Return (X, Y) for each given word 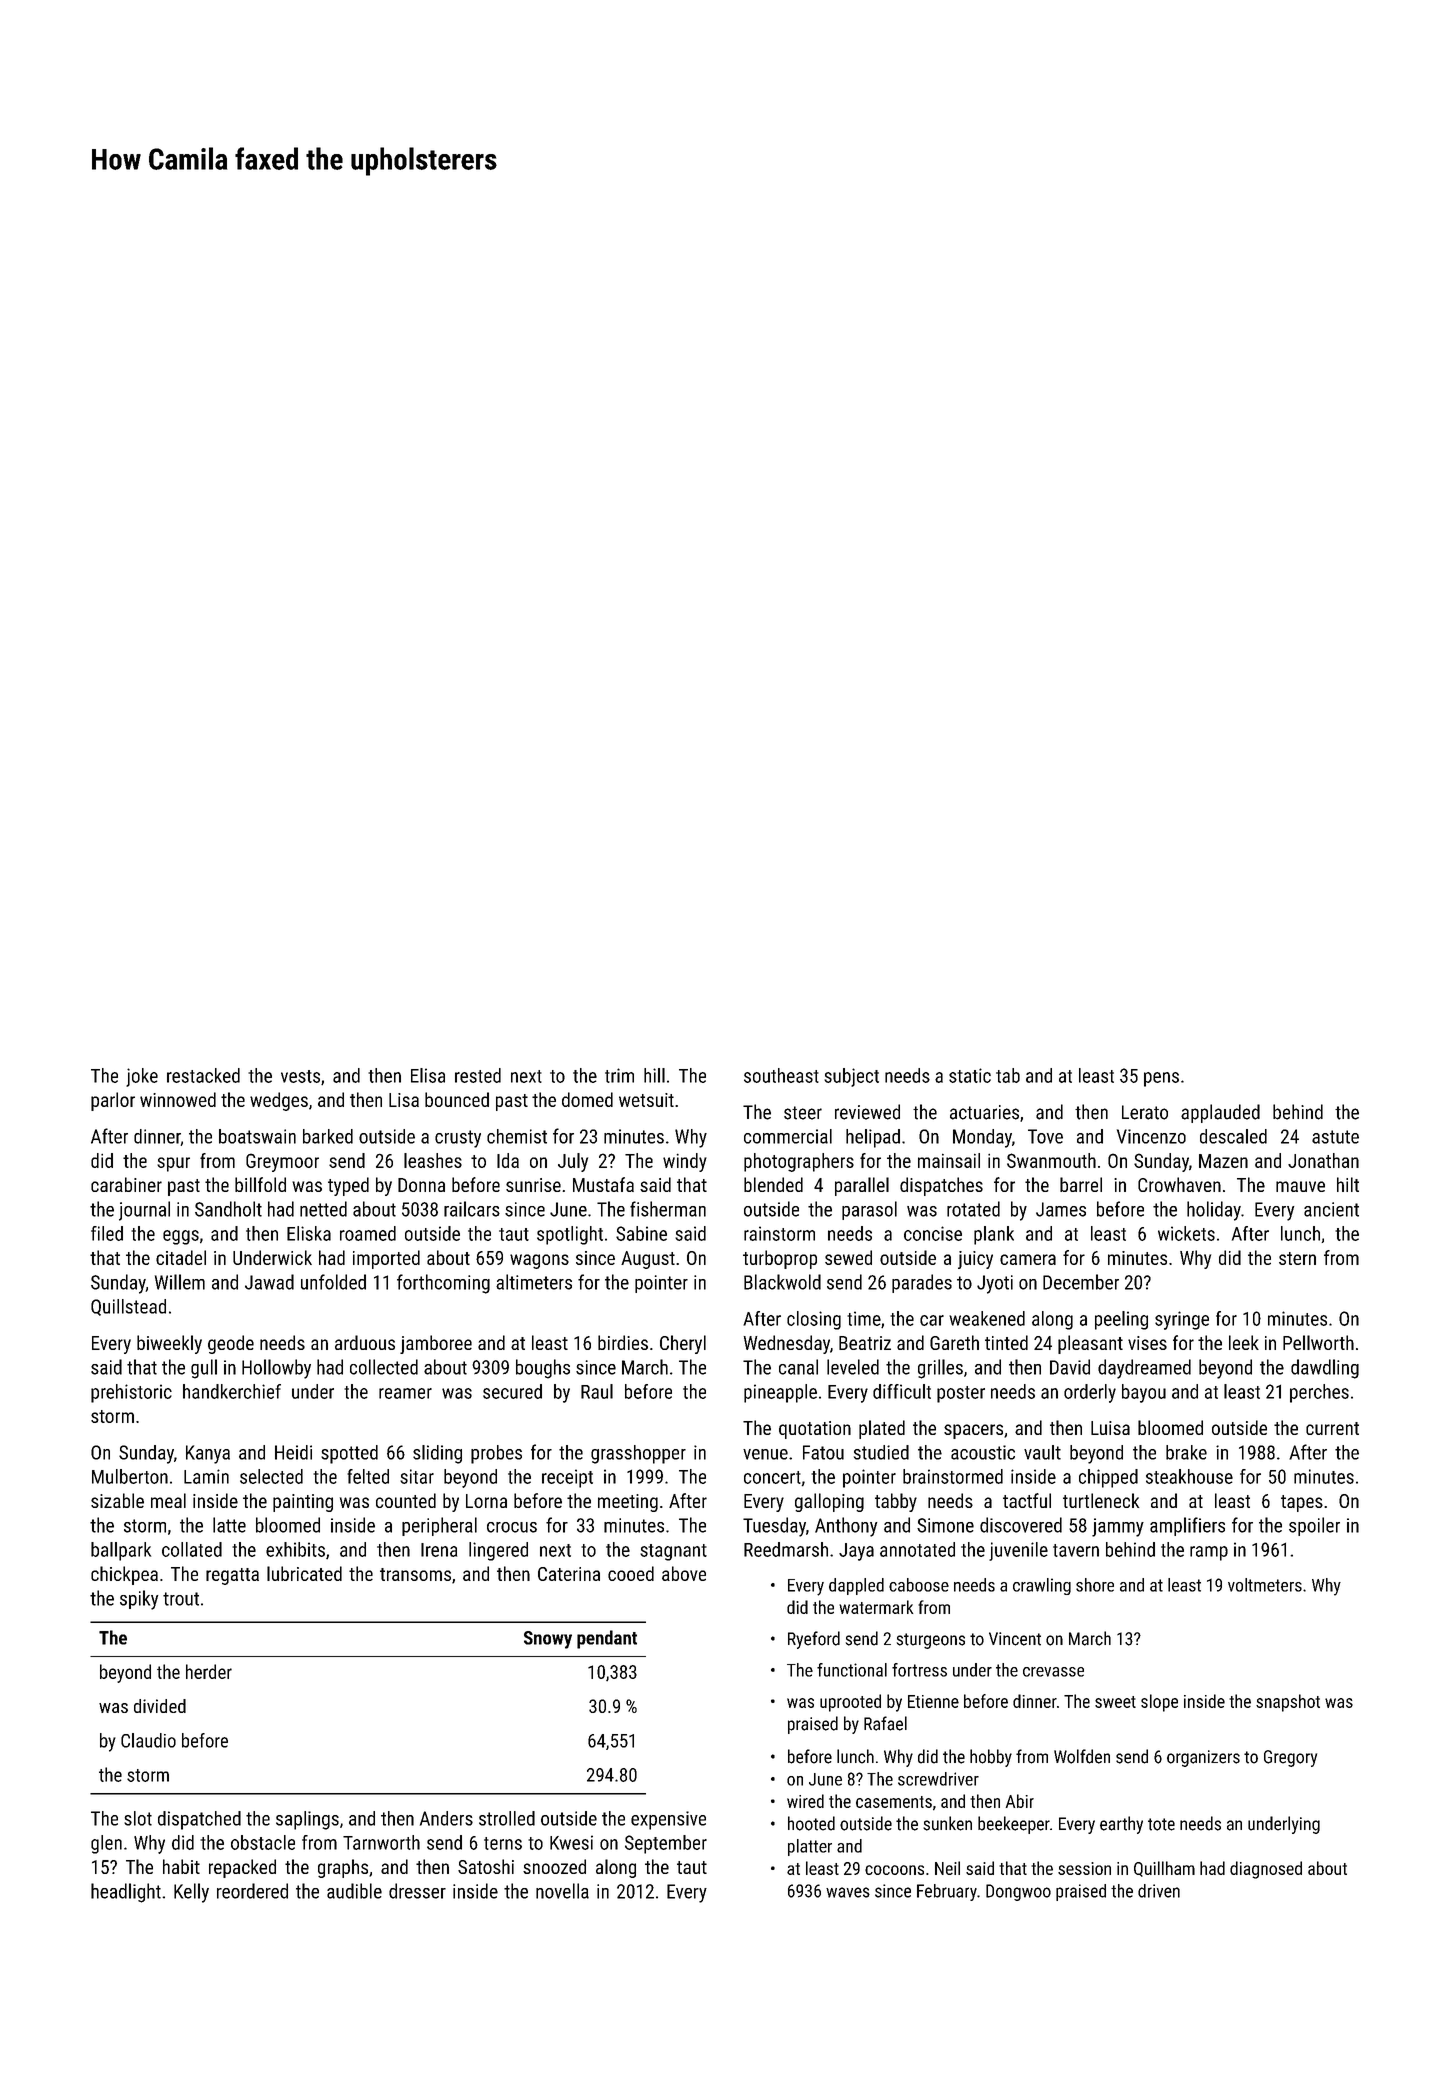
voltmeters (1265, 1585)
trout (181, 1599)
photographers (799, 1162)
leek (1244, 1342)
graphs (343, 1868)
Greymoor (282, 1162)
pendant (607, 1639)
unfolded (333, 1282)
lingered (498, 1551)
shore (1095, 1585)
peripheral (439, 1526)
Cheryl (683, 1344)
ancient (1331, 1209)
